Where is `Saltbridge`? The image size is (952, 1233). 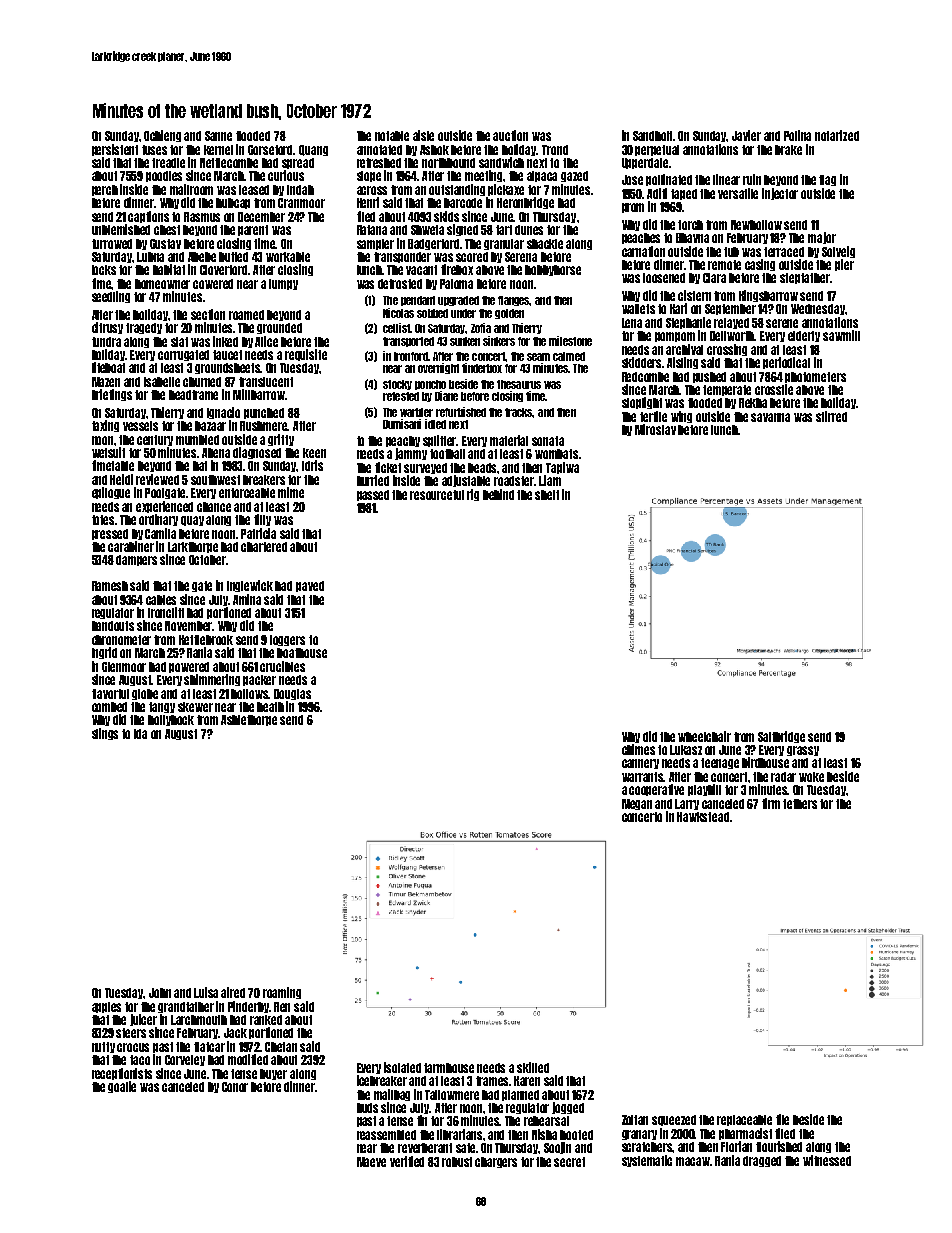 Saltbridge is located at coordinates (781, 737).
